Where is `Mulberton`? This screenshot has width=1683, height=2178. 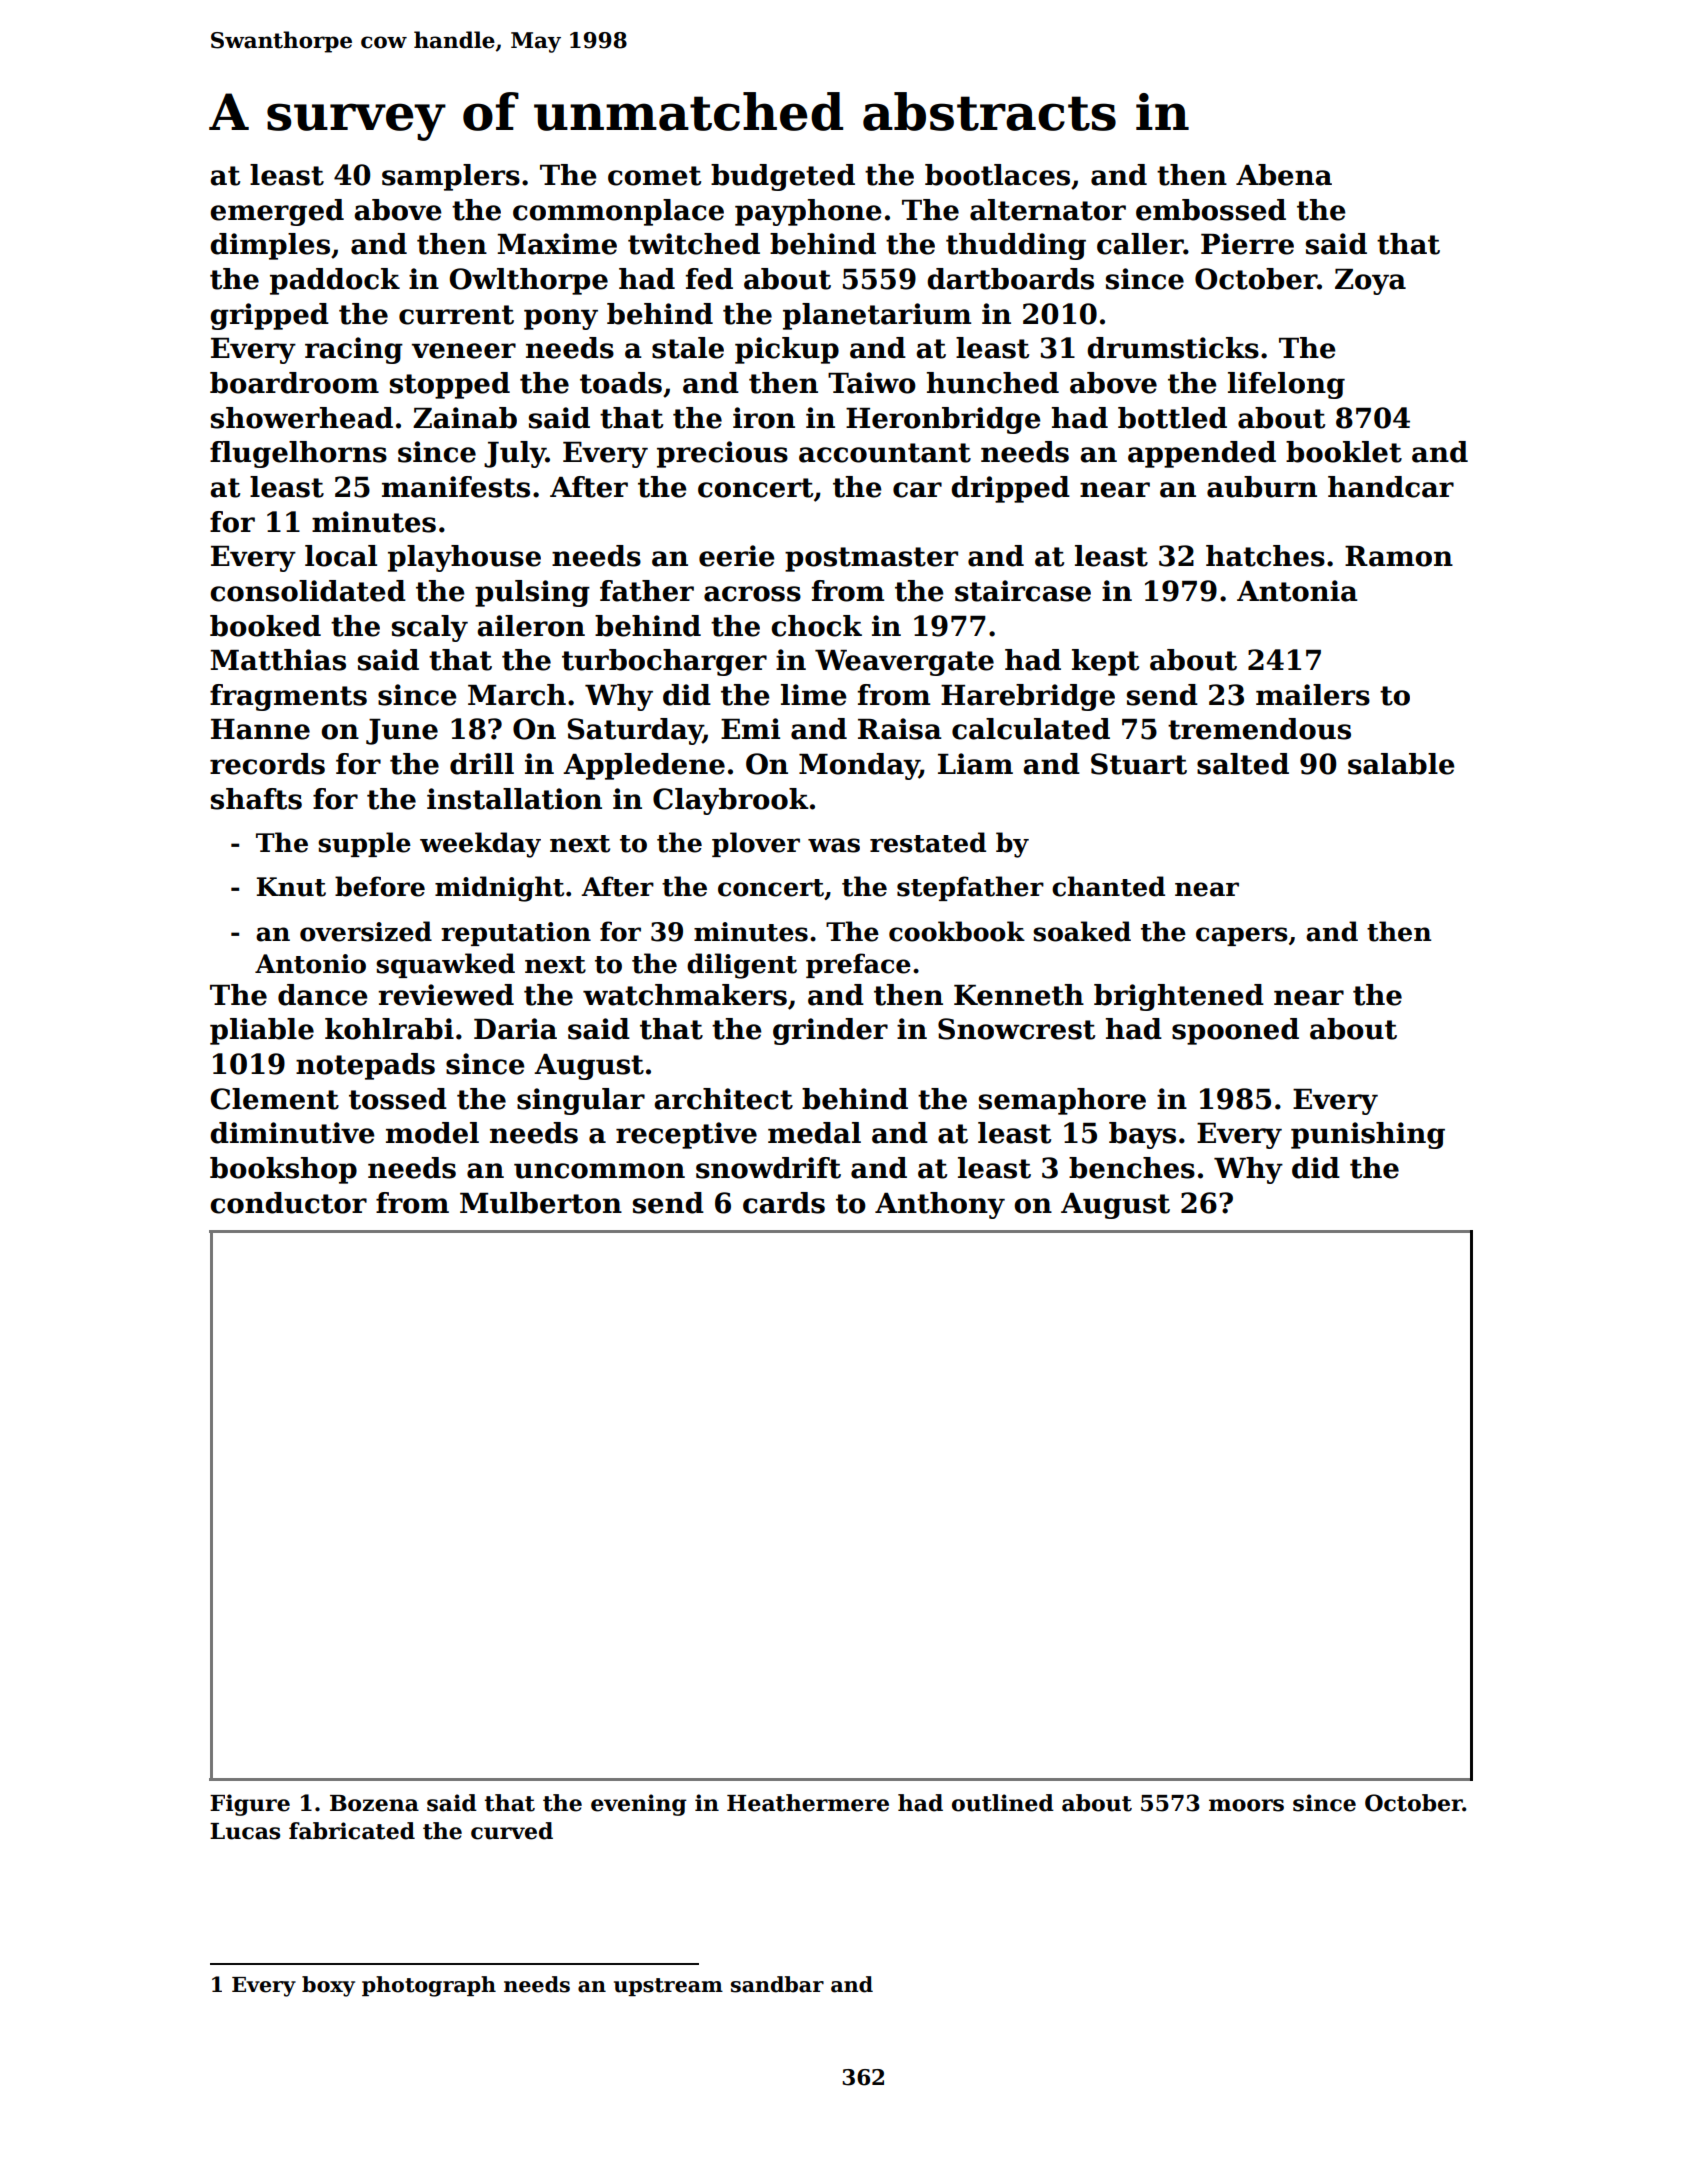 Mulberton is located at coordinates (541, 1203).
